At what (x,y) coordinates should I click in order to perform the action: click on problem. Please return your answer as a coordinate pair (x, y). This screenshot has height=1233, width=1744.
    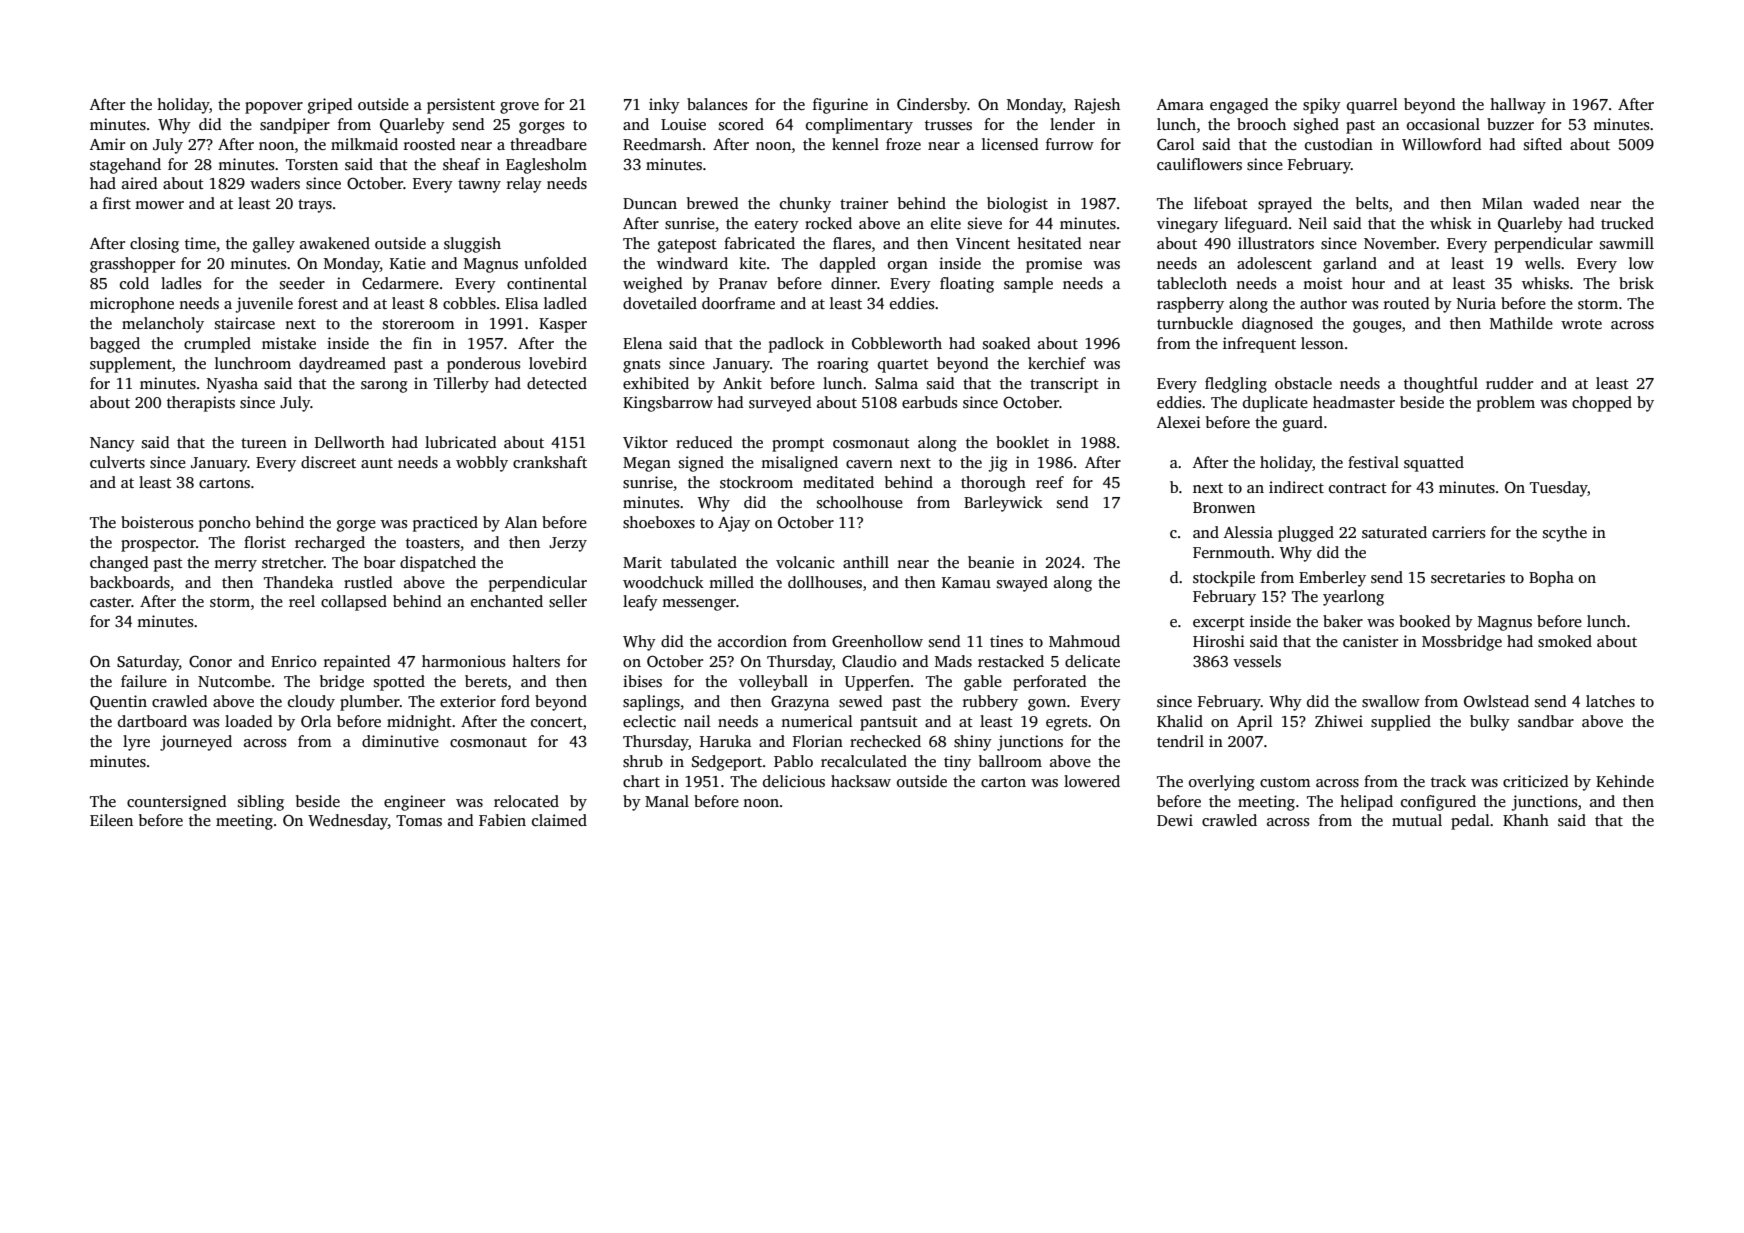
    Looking at the image, I should click on (1506, 404).
